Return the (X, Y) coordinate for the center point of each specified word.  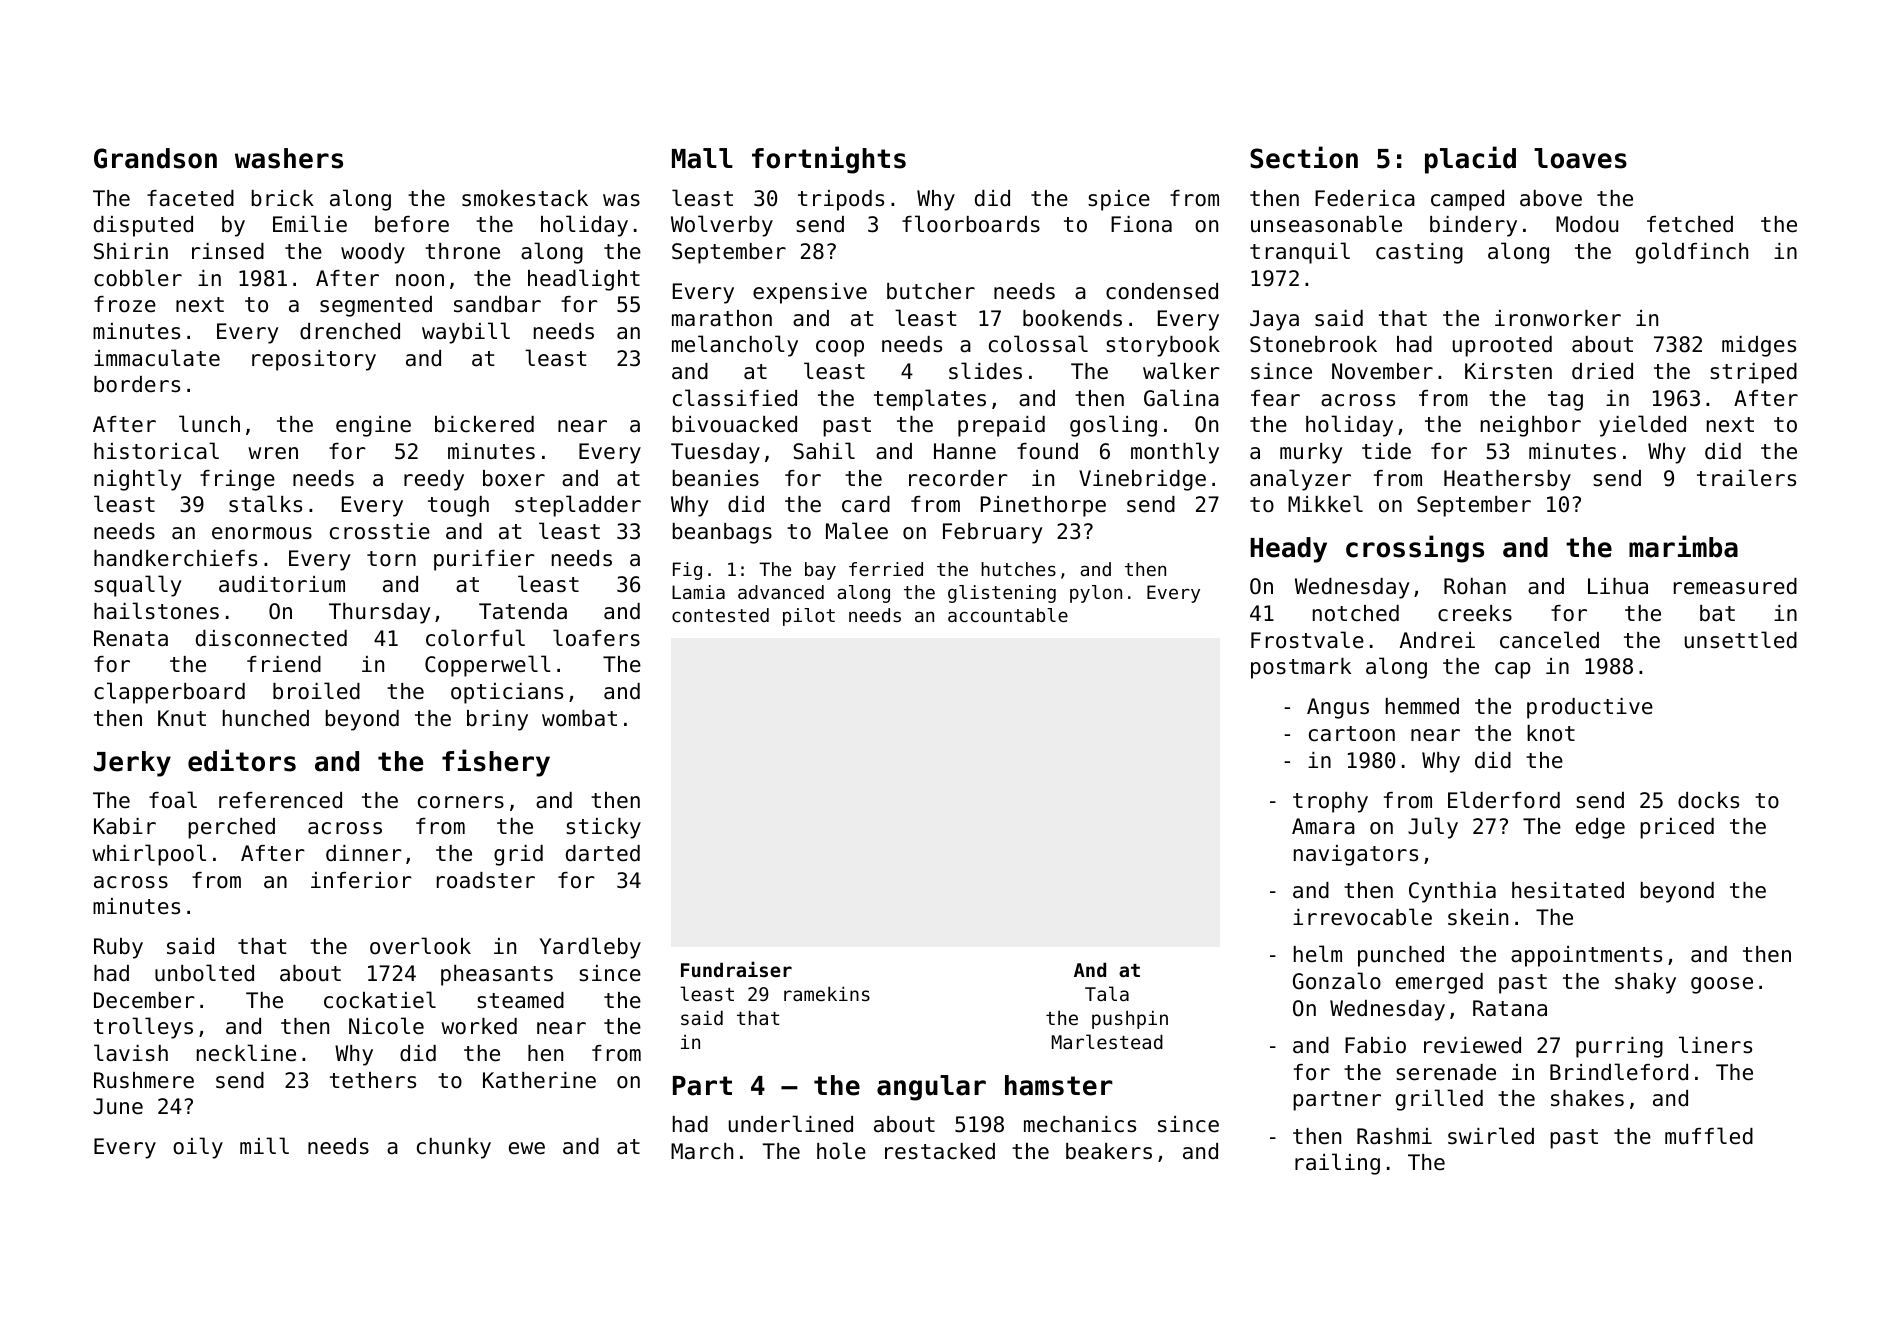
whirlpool (149, 855)
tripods (841, 200)
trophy (1330, 802)
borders (137, 384)
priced (1677, 828)
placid (1470, 160)
